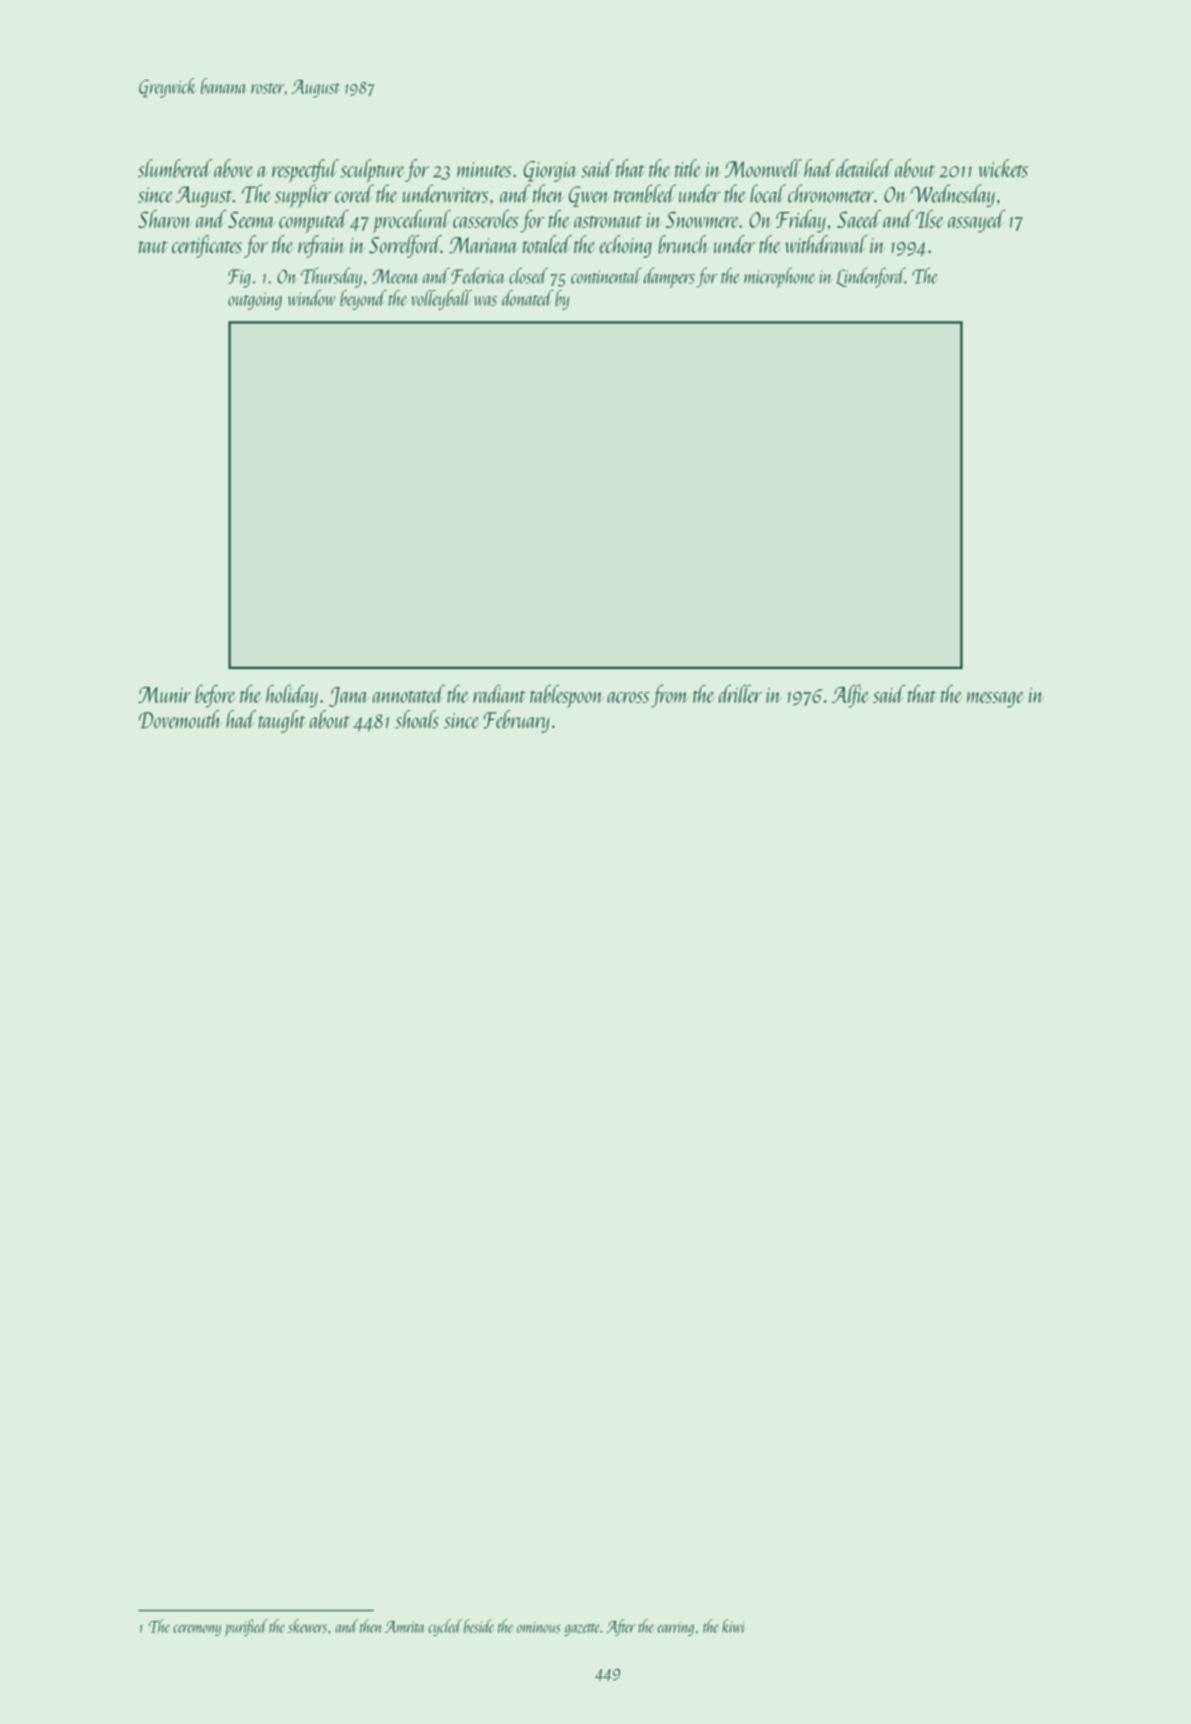 This screenshot has height=1724, width=1191. What do you see at coordinates (255, 301) in the screenshot?
I see `outgoing` at bounding box center [255, 301].
